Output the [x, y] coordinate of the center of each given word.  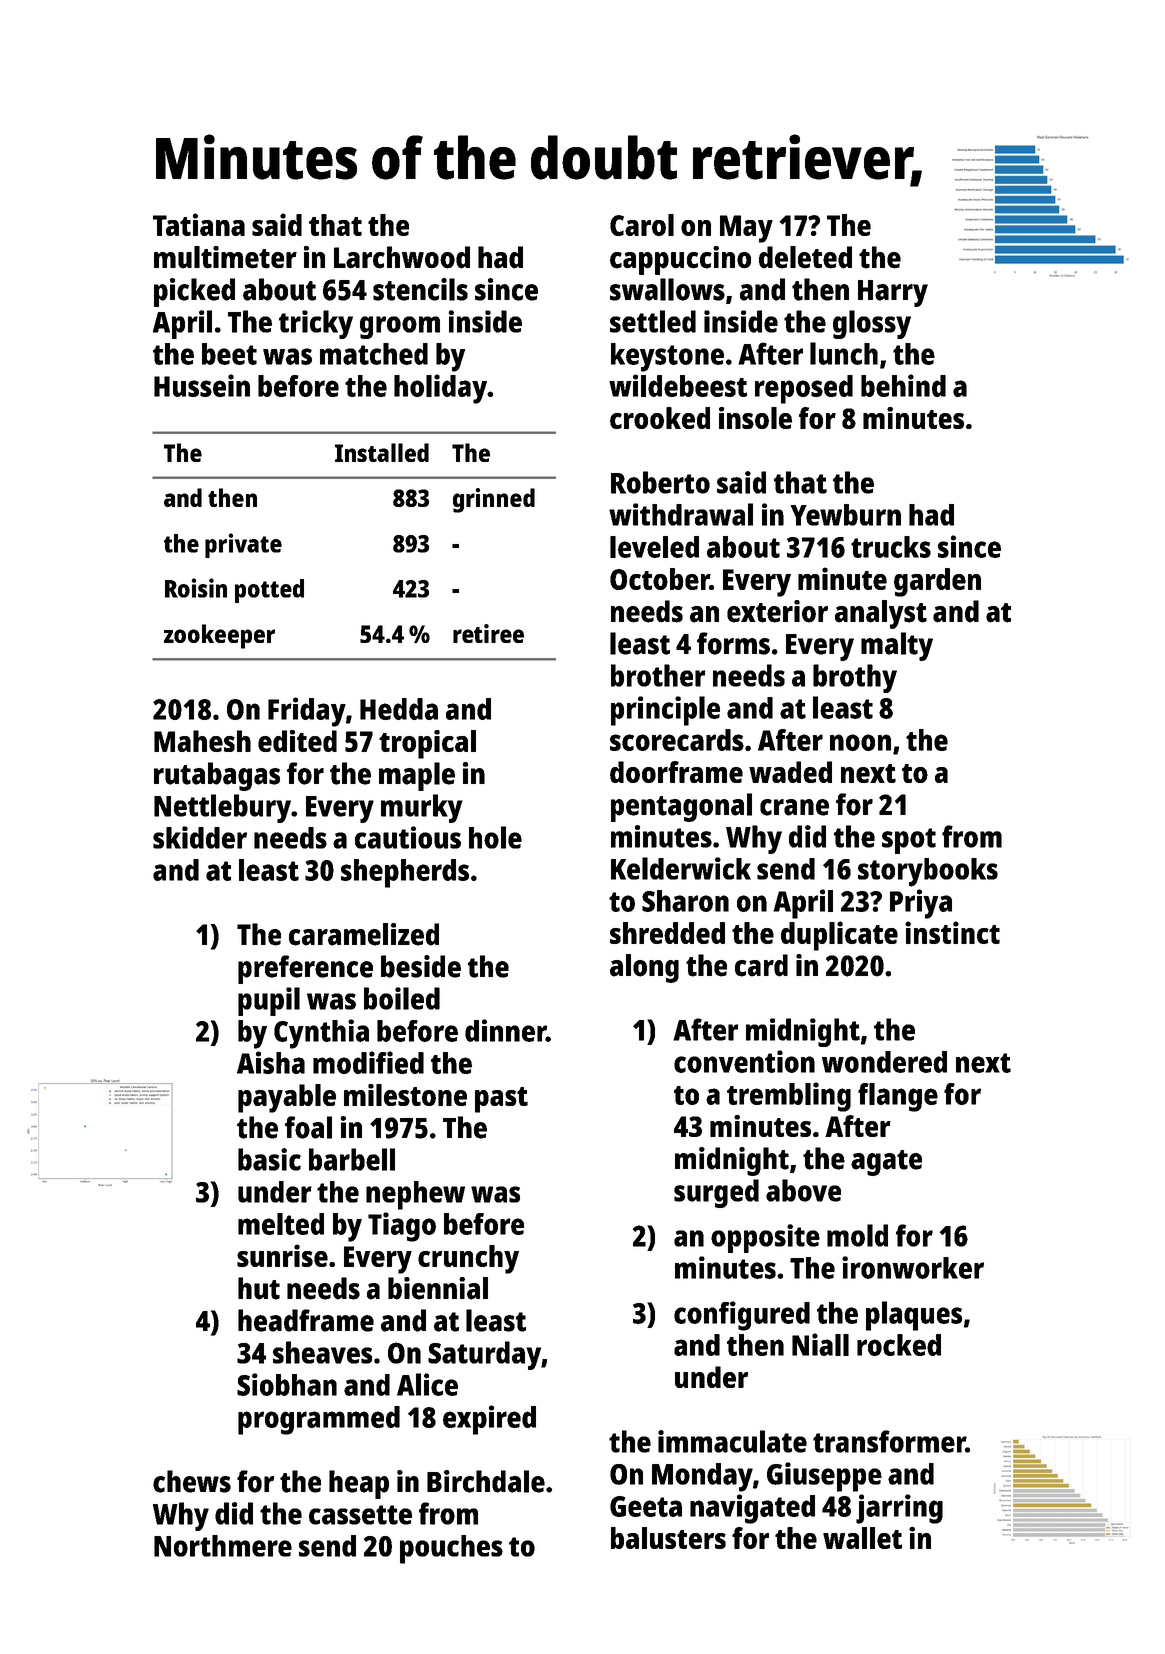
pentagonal [681, 807]
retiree [488, 633]
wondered [884, 1062]
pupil [269, 1001]
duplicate [839, 936]
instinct [952, 932]
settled [653, 321]
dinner [505, 1030]
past [501, 1100]
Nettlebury [222, 808]
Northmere [223, 1546]
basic [269, 1159]
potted [269, 591]
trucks [891, 547]
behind [903, 385]
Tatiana [199, 224]
